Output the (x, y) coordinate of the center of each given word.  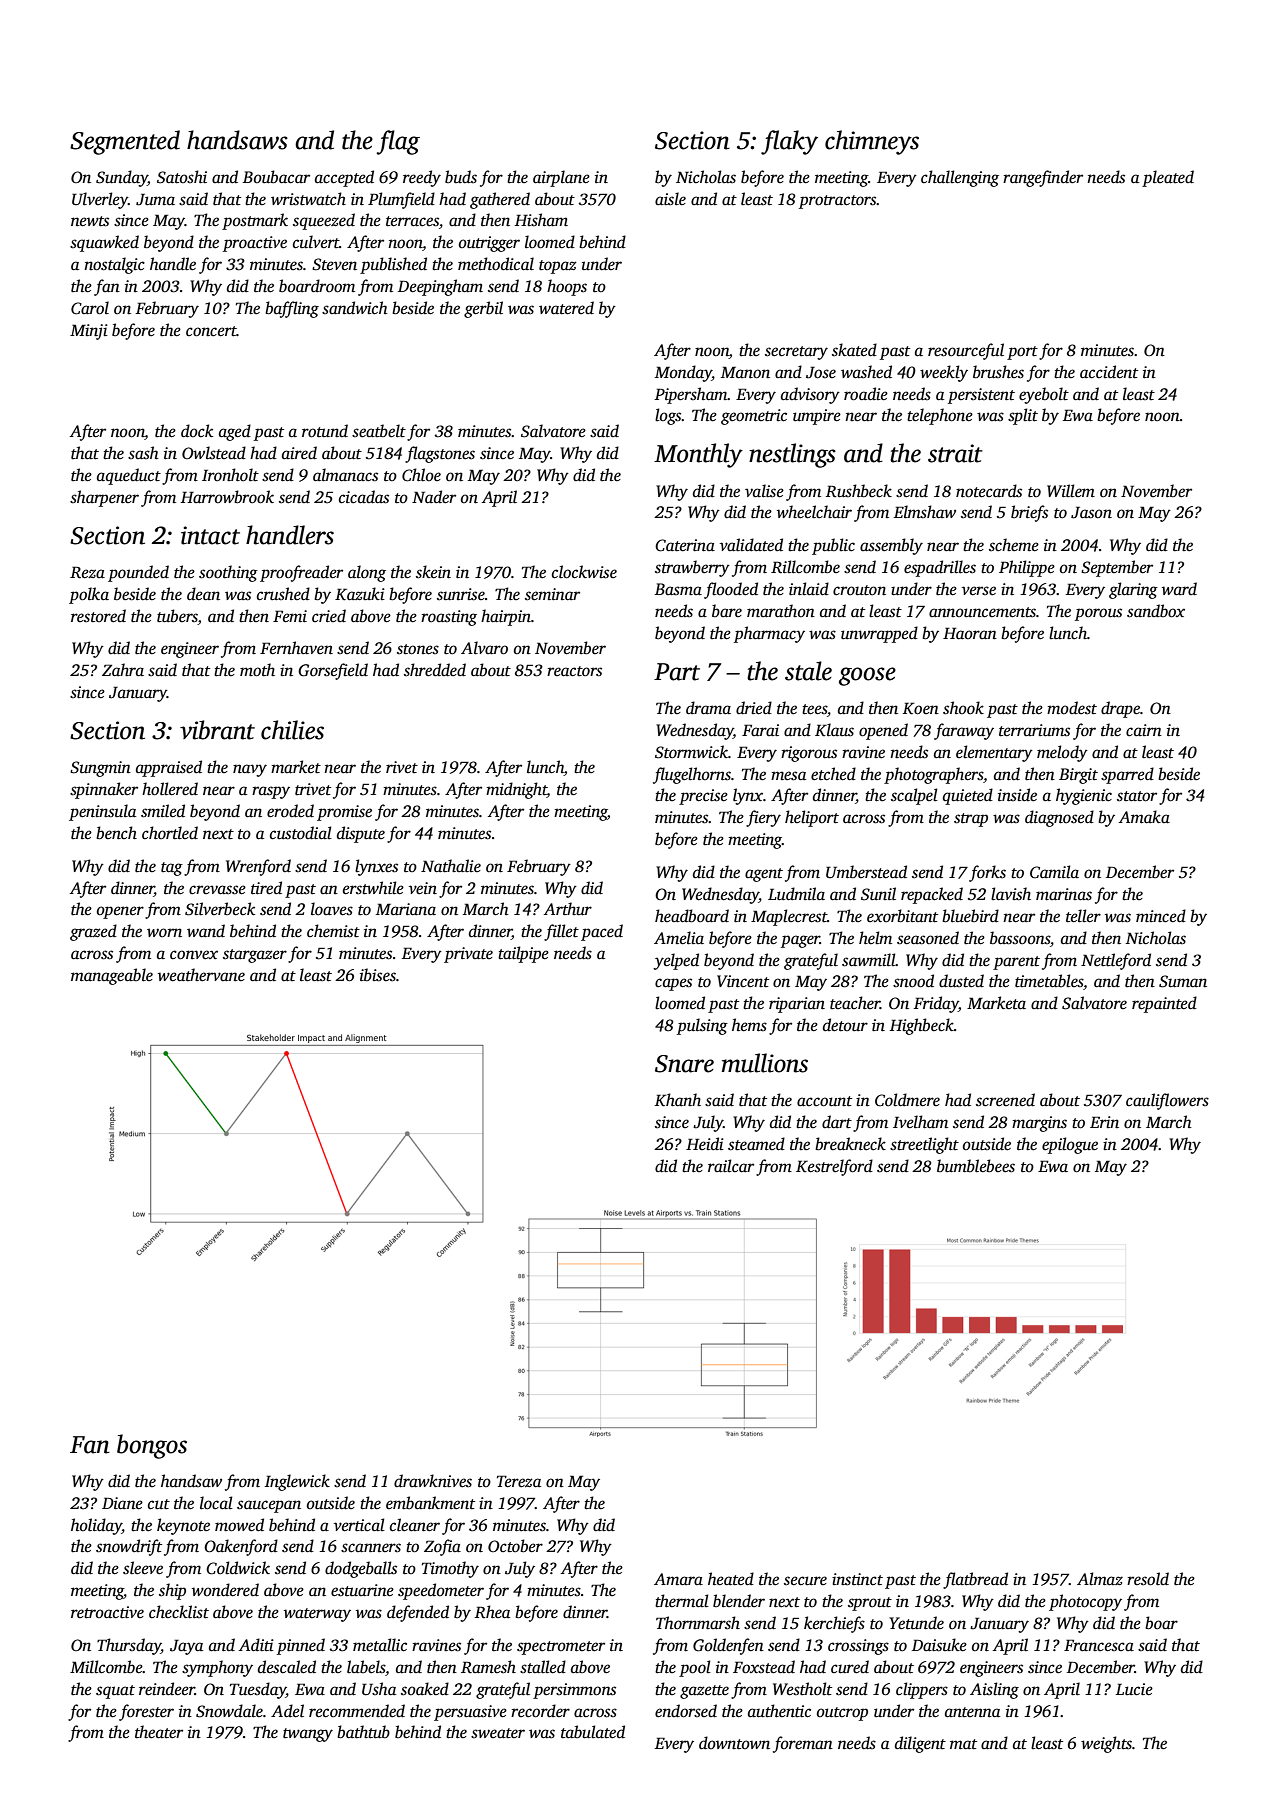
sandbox (1156, 611)
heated (731, 1579)
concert (211, 331)
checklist (179, 1612)
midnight (516, 790)
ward (1179, 588)
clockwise (584, 572)
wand (206, 930)
